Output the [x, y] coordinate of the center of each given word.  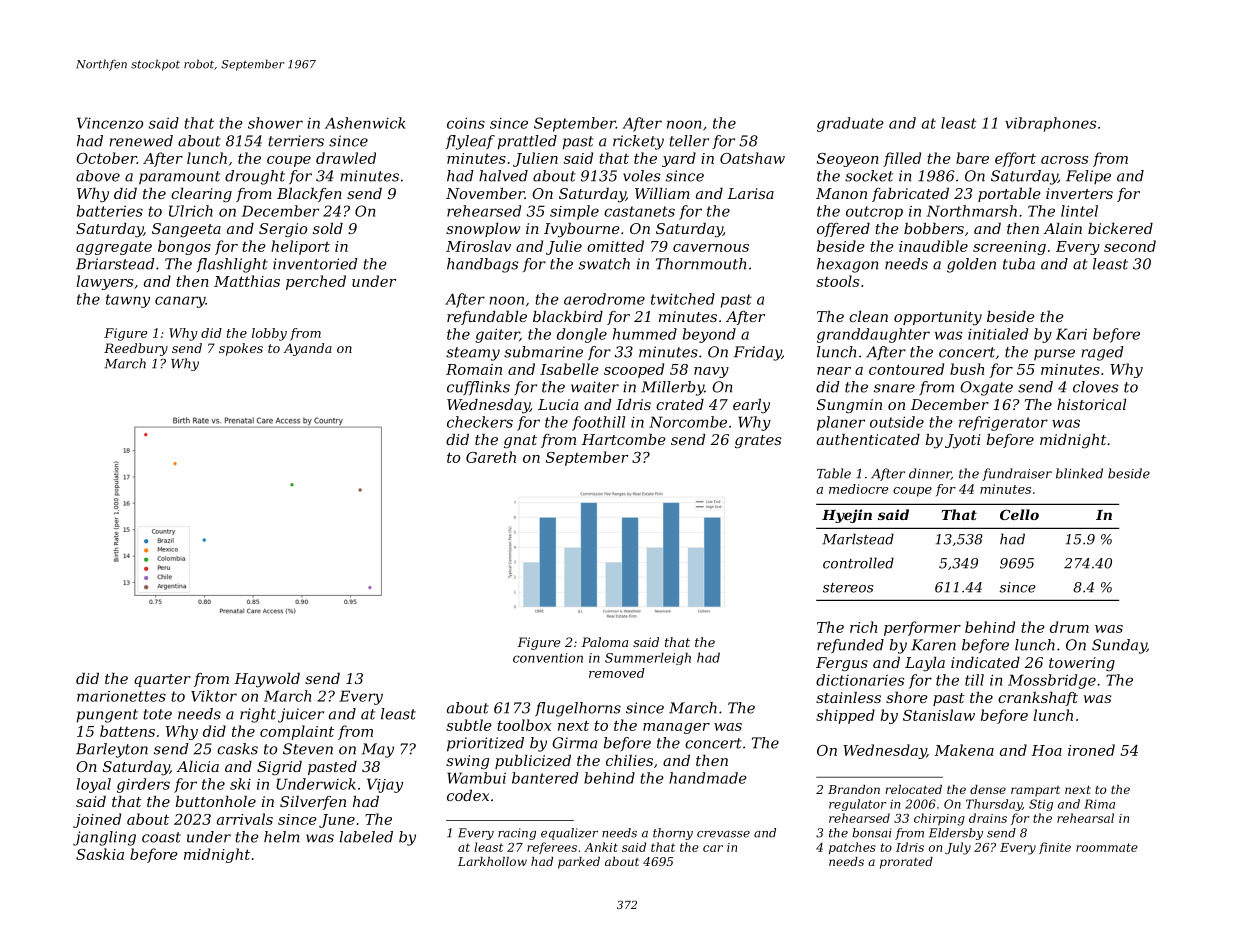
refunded [850, 646]
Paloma [604, 642]
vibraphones [1050, 124]
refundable [487, 318]
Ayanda [307, 349]
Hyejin [847, 516]
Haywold [267, 680]
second [1130, 246]
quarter [162, 680]
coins [466, 123]
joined [97, 820]
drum [1069, 627]
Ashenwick [365, 123]
